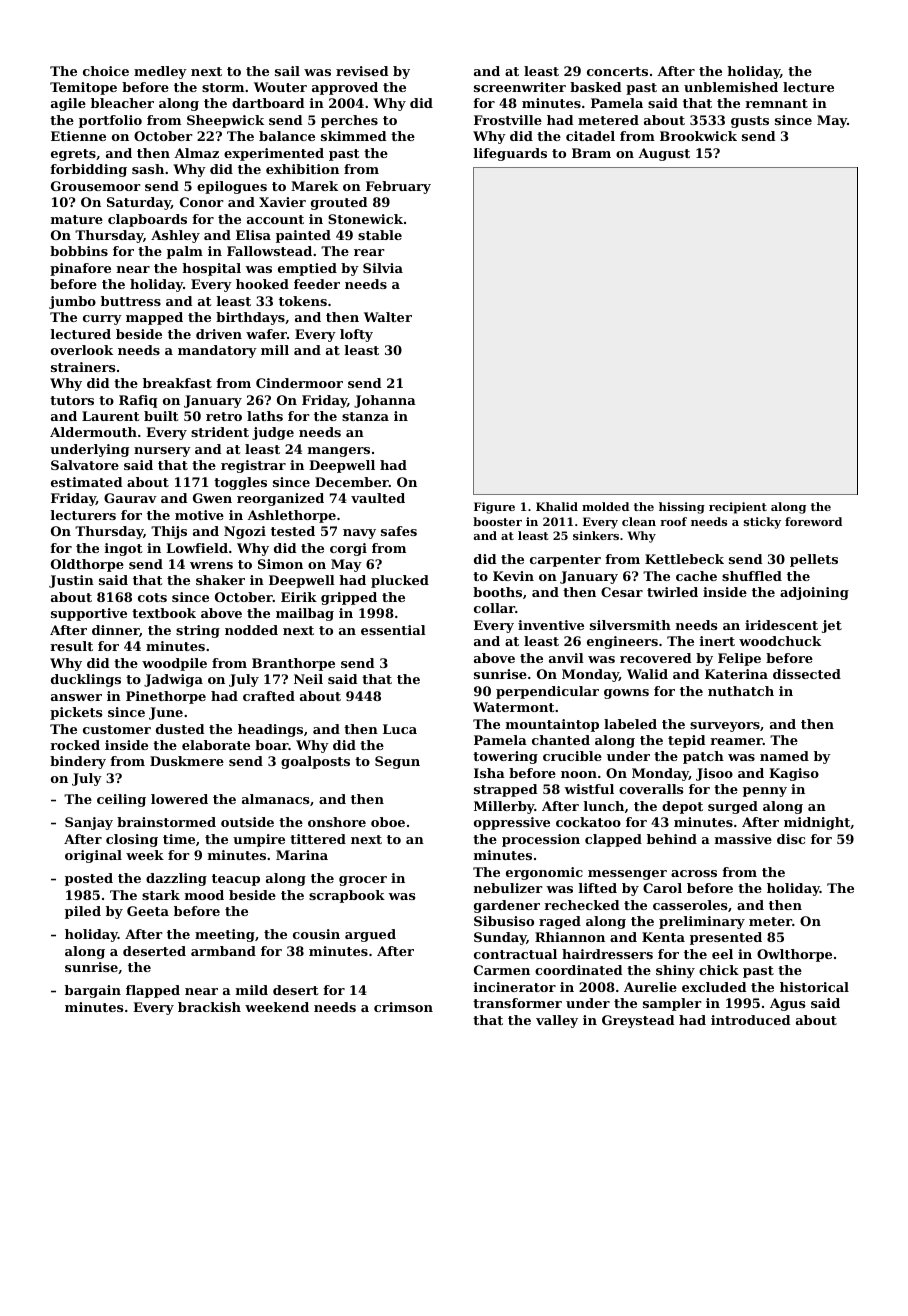  What do you see at coordinates (270, 730) in the document?
I see `headings` at bounding box center [270, 730].
